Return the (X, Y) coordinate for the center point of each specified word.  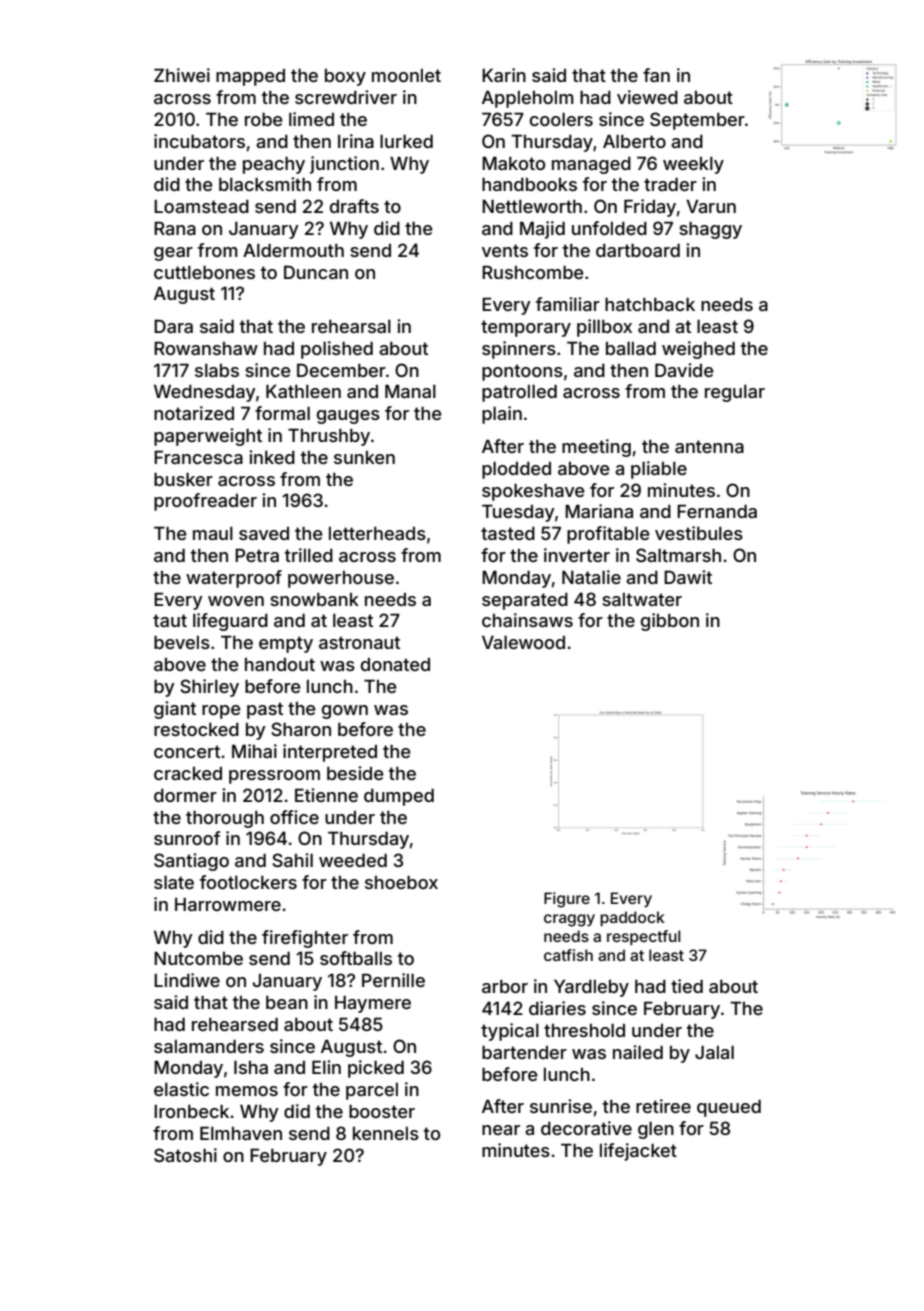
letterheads (377, 533)
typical (510, 1032)
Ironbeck (191, 1111)
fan (656, 75)
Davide (684, 370)
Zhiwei (182, 75)
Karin (504, 75)
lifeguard (230, 622)
